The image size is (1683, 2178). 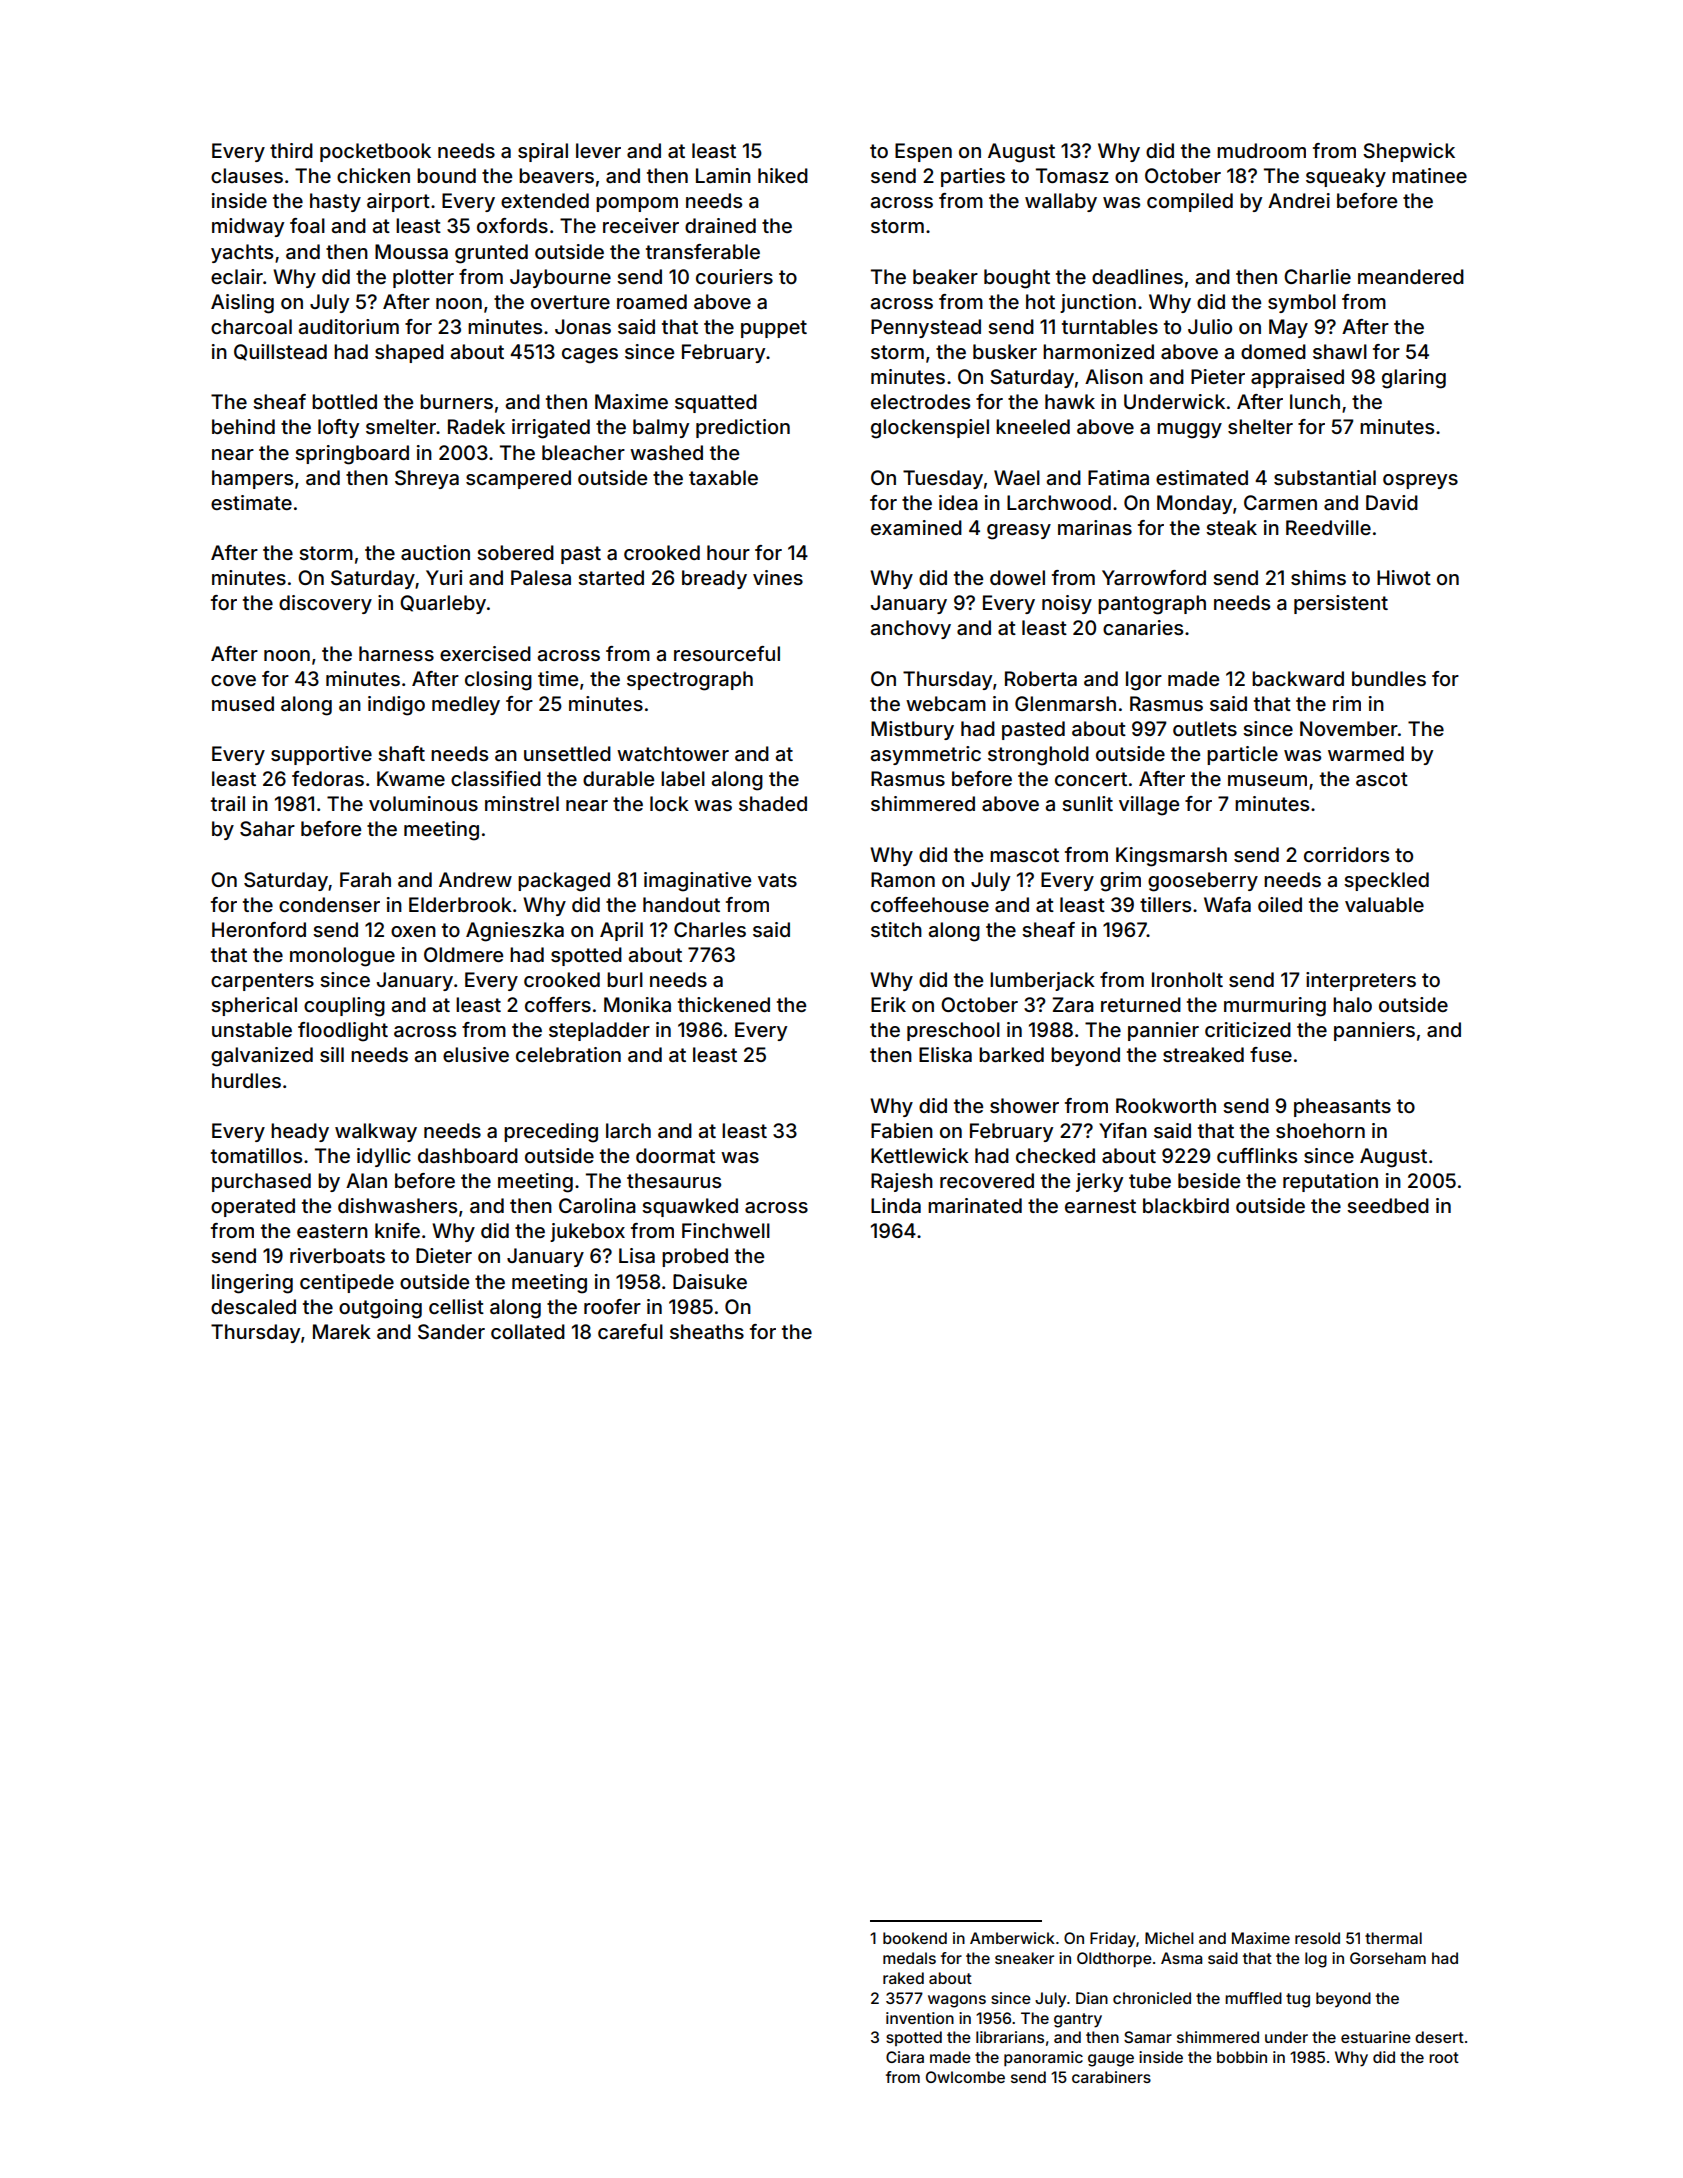 I want to click on resold, so click(x=1317, y=1938).
